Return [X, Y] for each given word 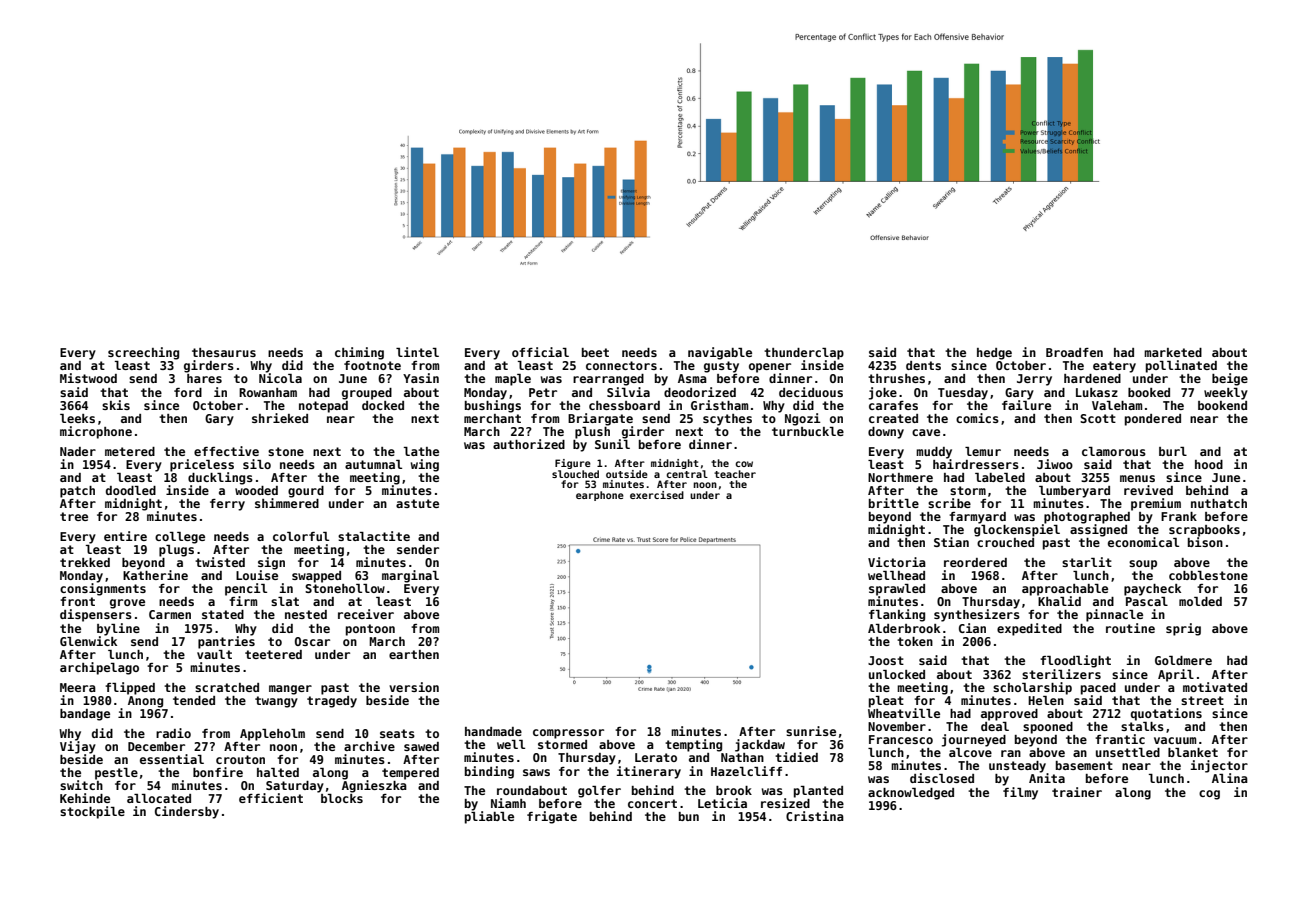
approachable [1065, 590]
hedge [994, 354]
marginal [410, 576]
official [540, 352]
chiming [359, 353]
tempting [693, 745]
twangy [276, 702]
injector [1219, 766]
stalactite [374, 536]
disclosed [942, 778]
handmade [493, 731]
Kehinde [85, 798]
